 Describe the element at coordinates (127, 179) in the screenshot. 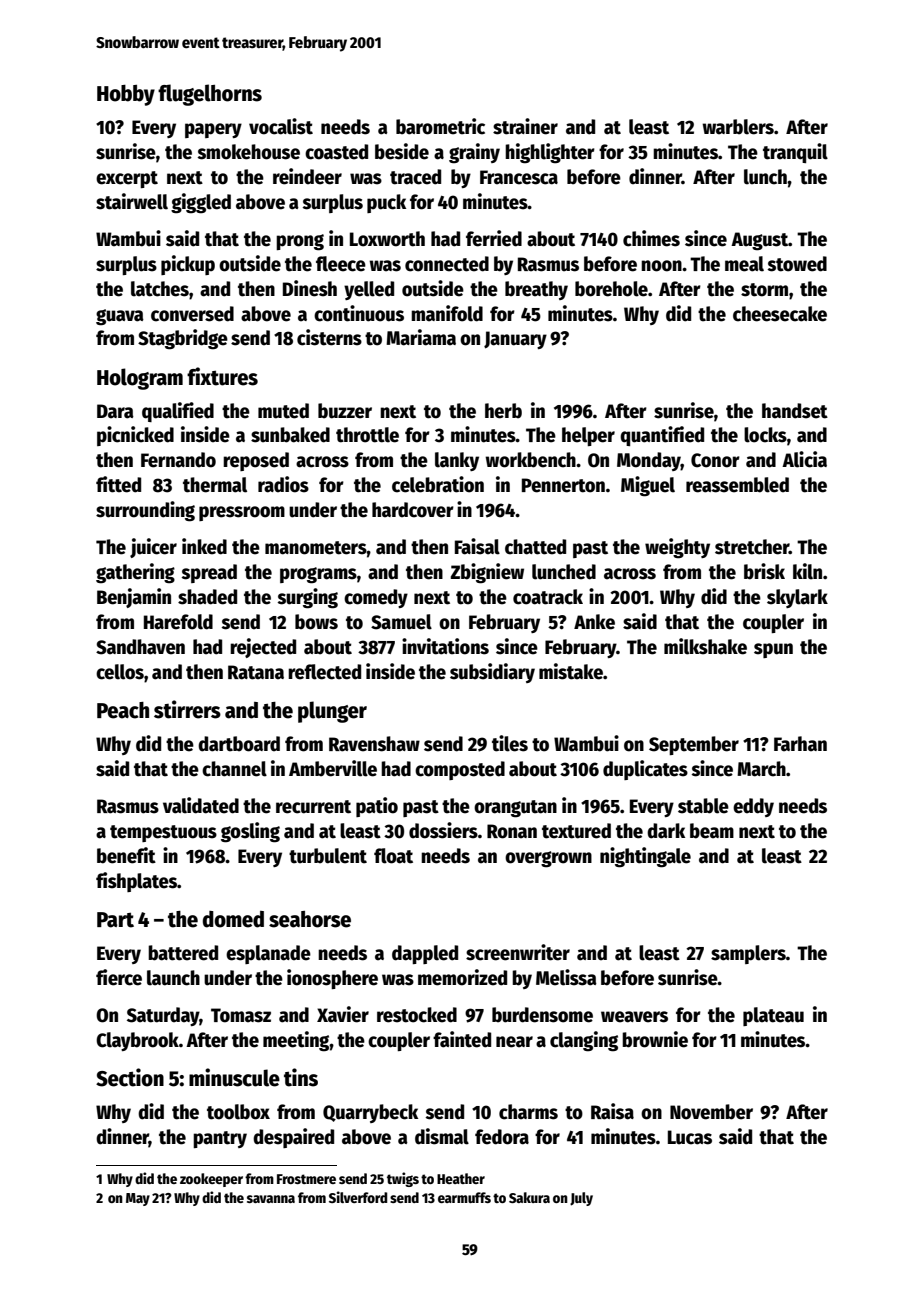

I see `excerpt` at that location.
